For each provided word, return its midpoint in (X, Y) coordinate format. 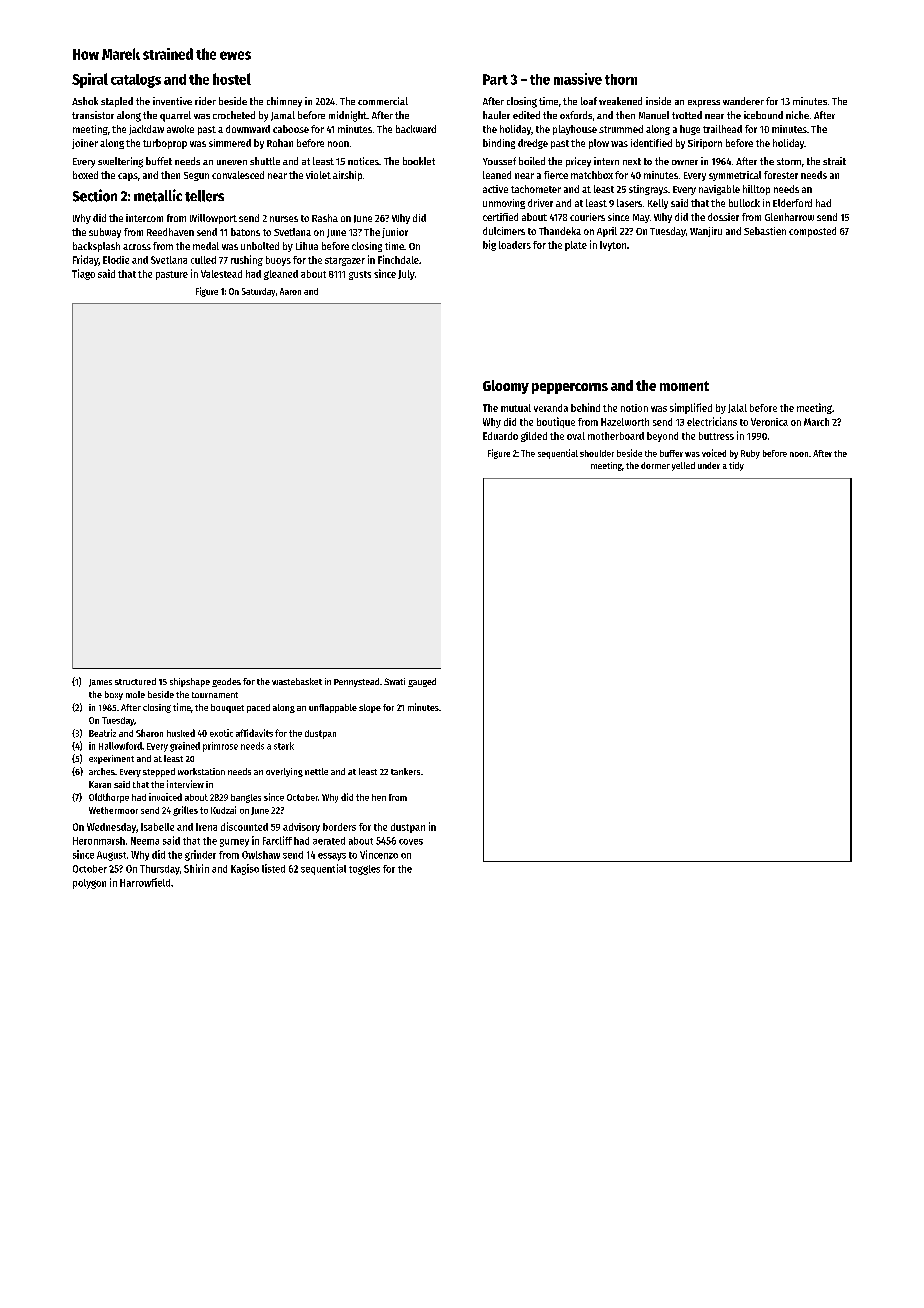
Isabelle (157, 827)
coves (411, 842)
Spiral (90, 80)
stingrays (648, 190)
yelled (683, 466)
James (100, 683)
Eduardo (500, 436)
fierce (556, 175)
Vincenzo (379, 854)
